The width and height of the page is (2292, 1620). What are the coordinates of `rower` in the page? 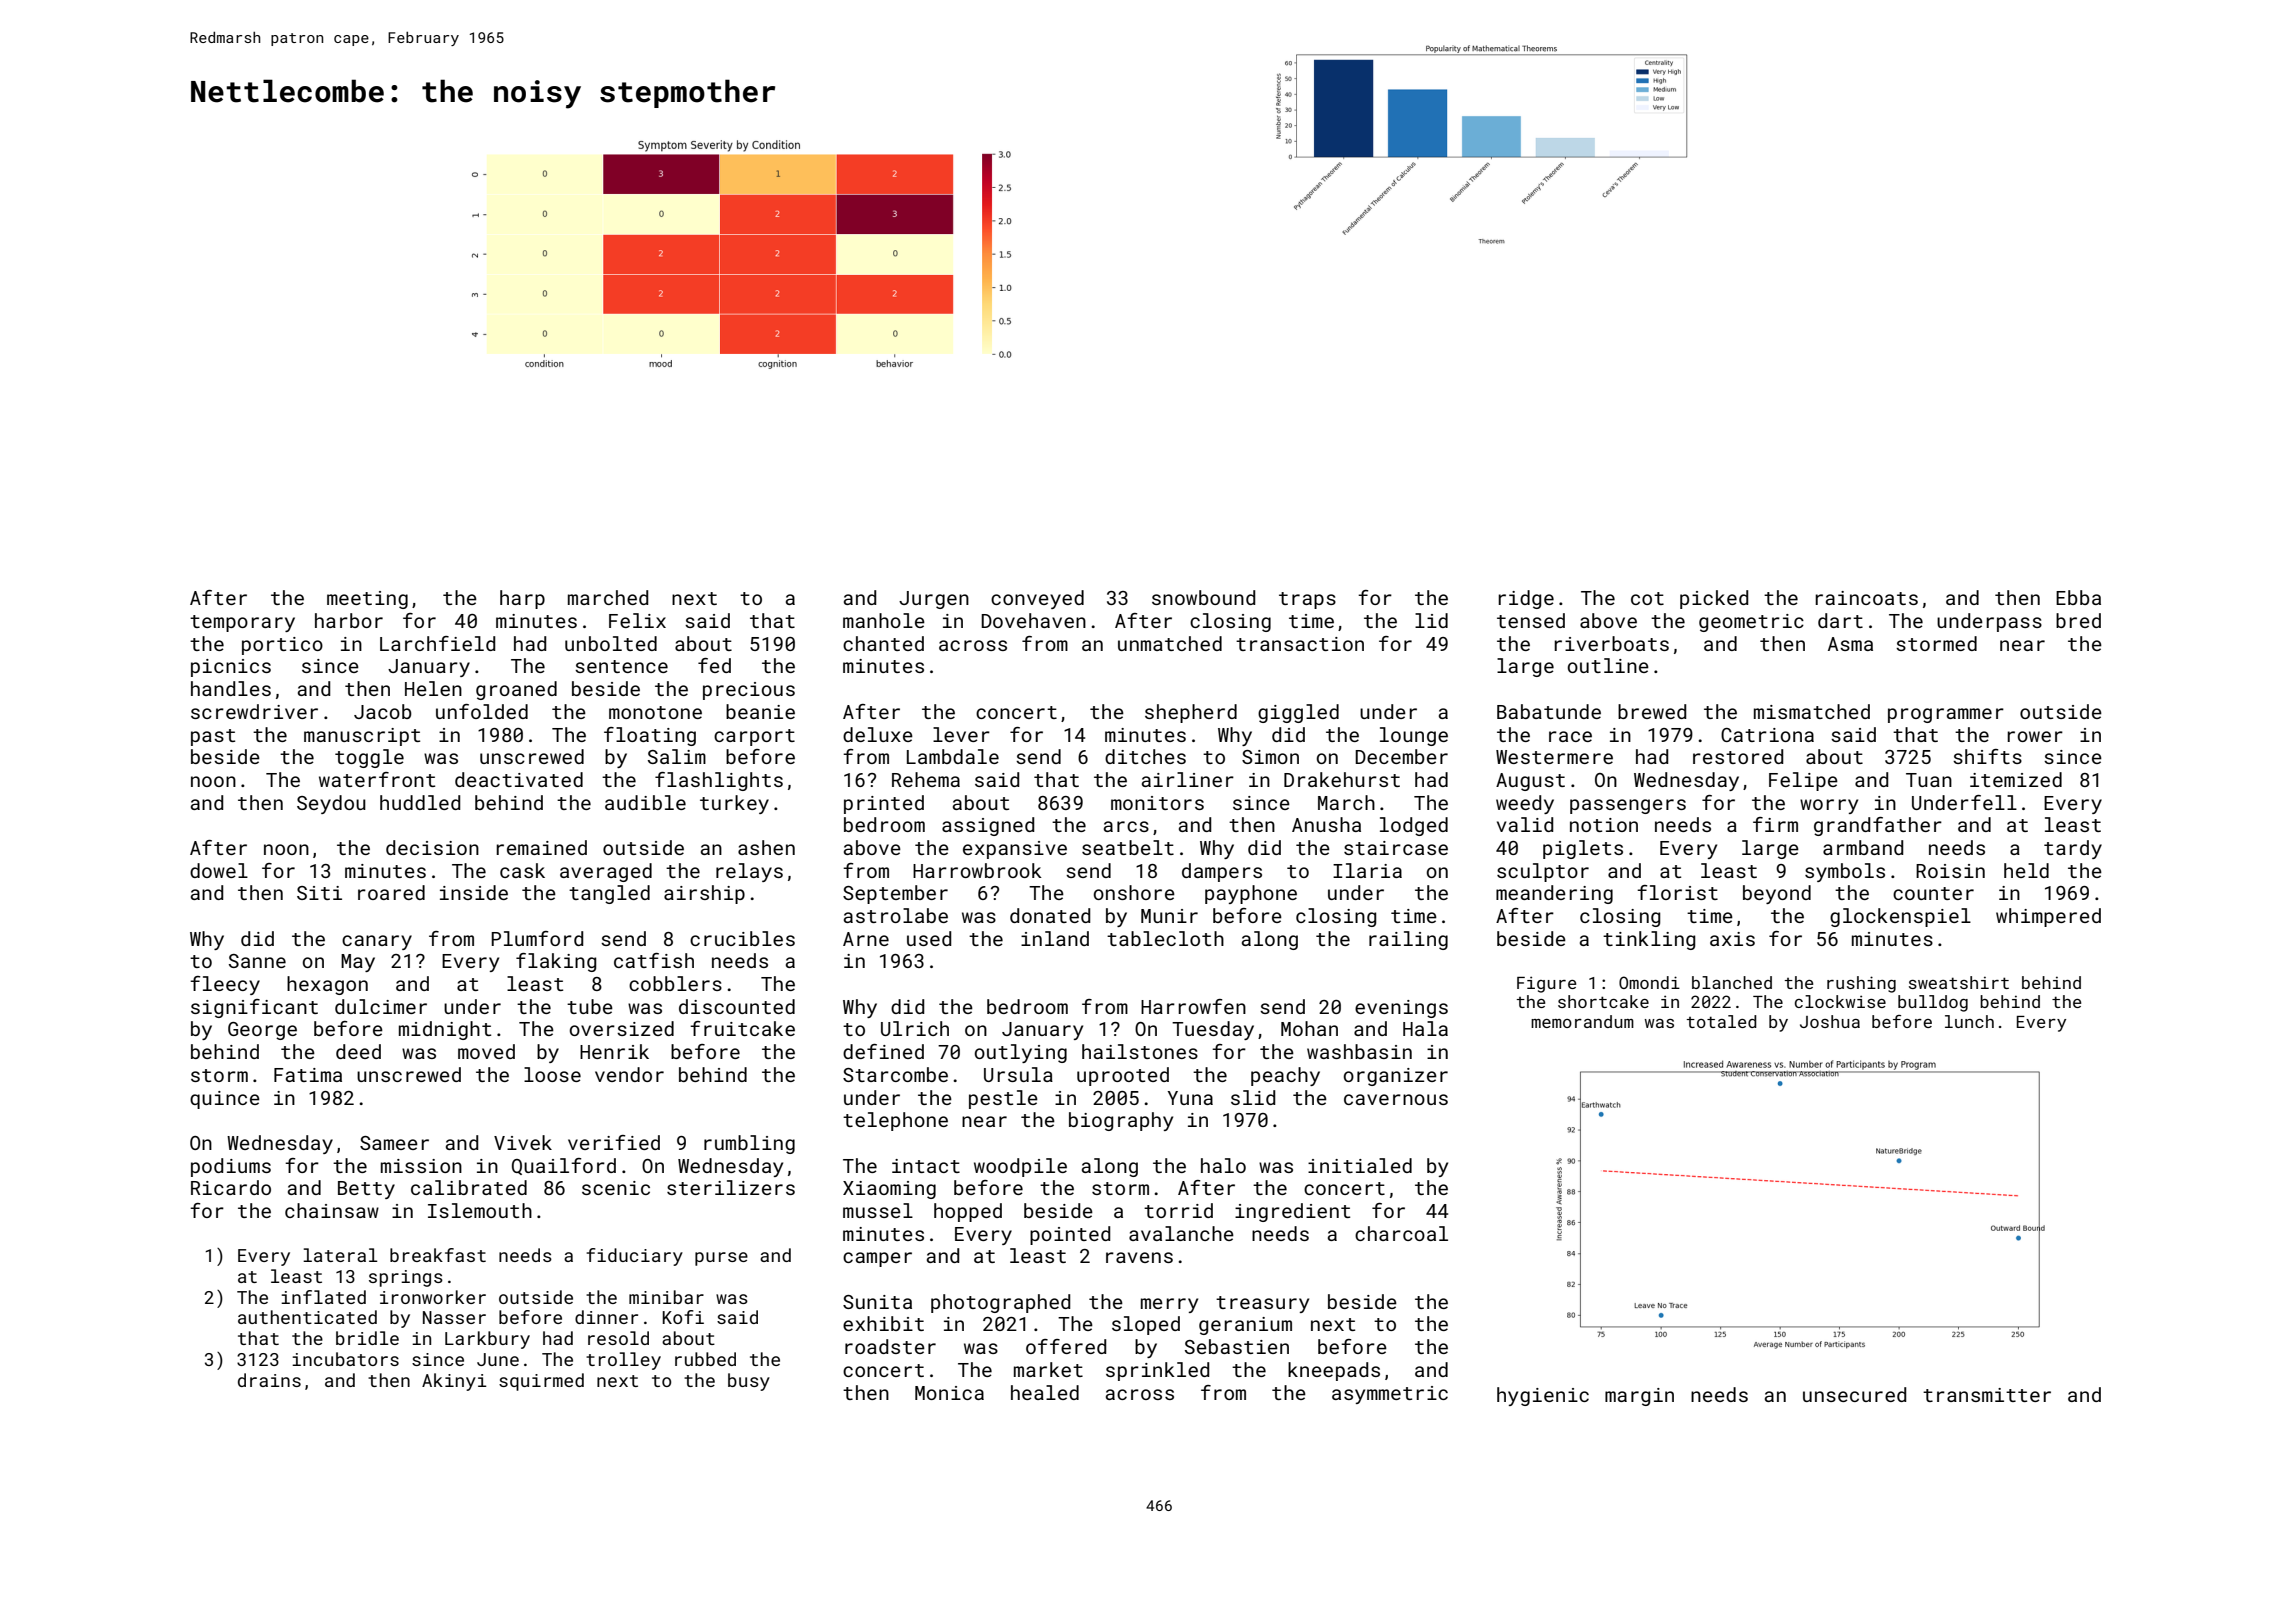 It's located at (2035, 736).
